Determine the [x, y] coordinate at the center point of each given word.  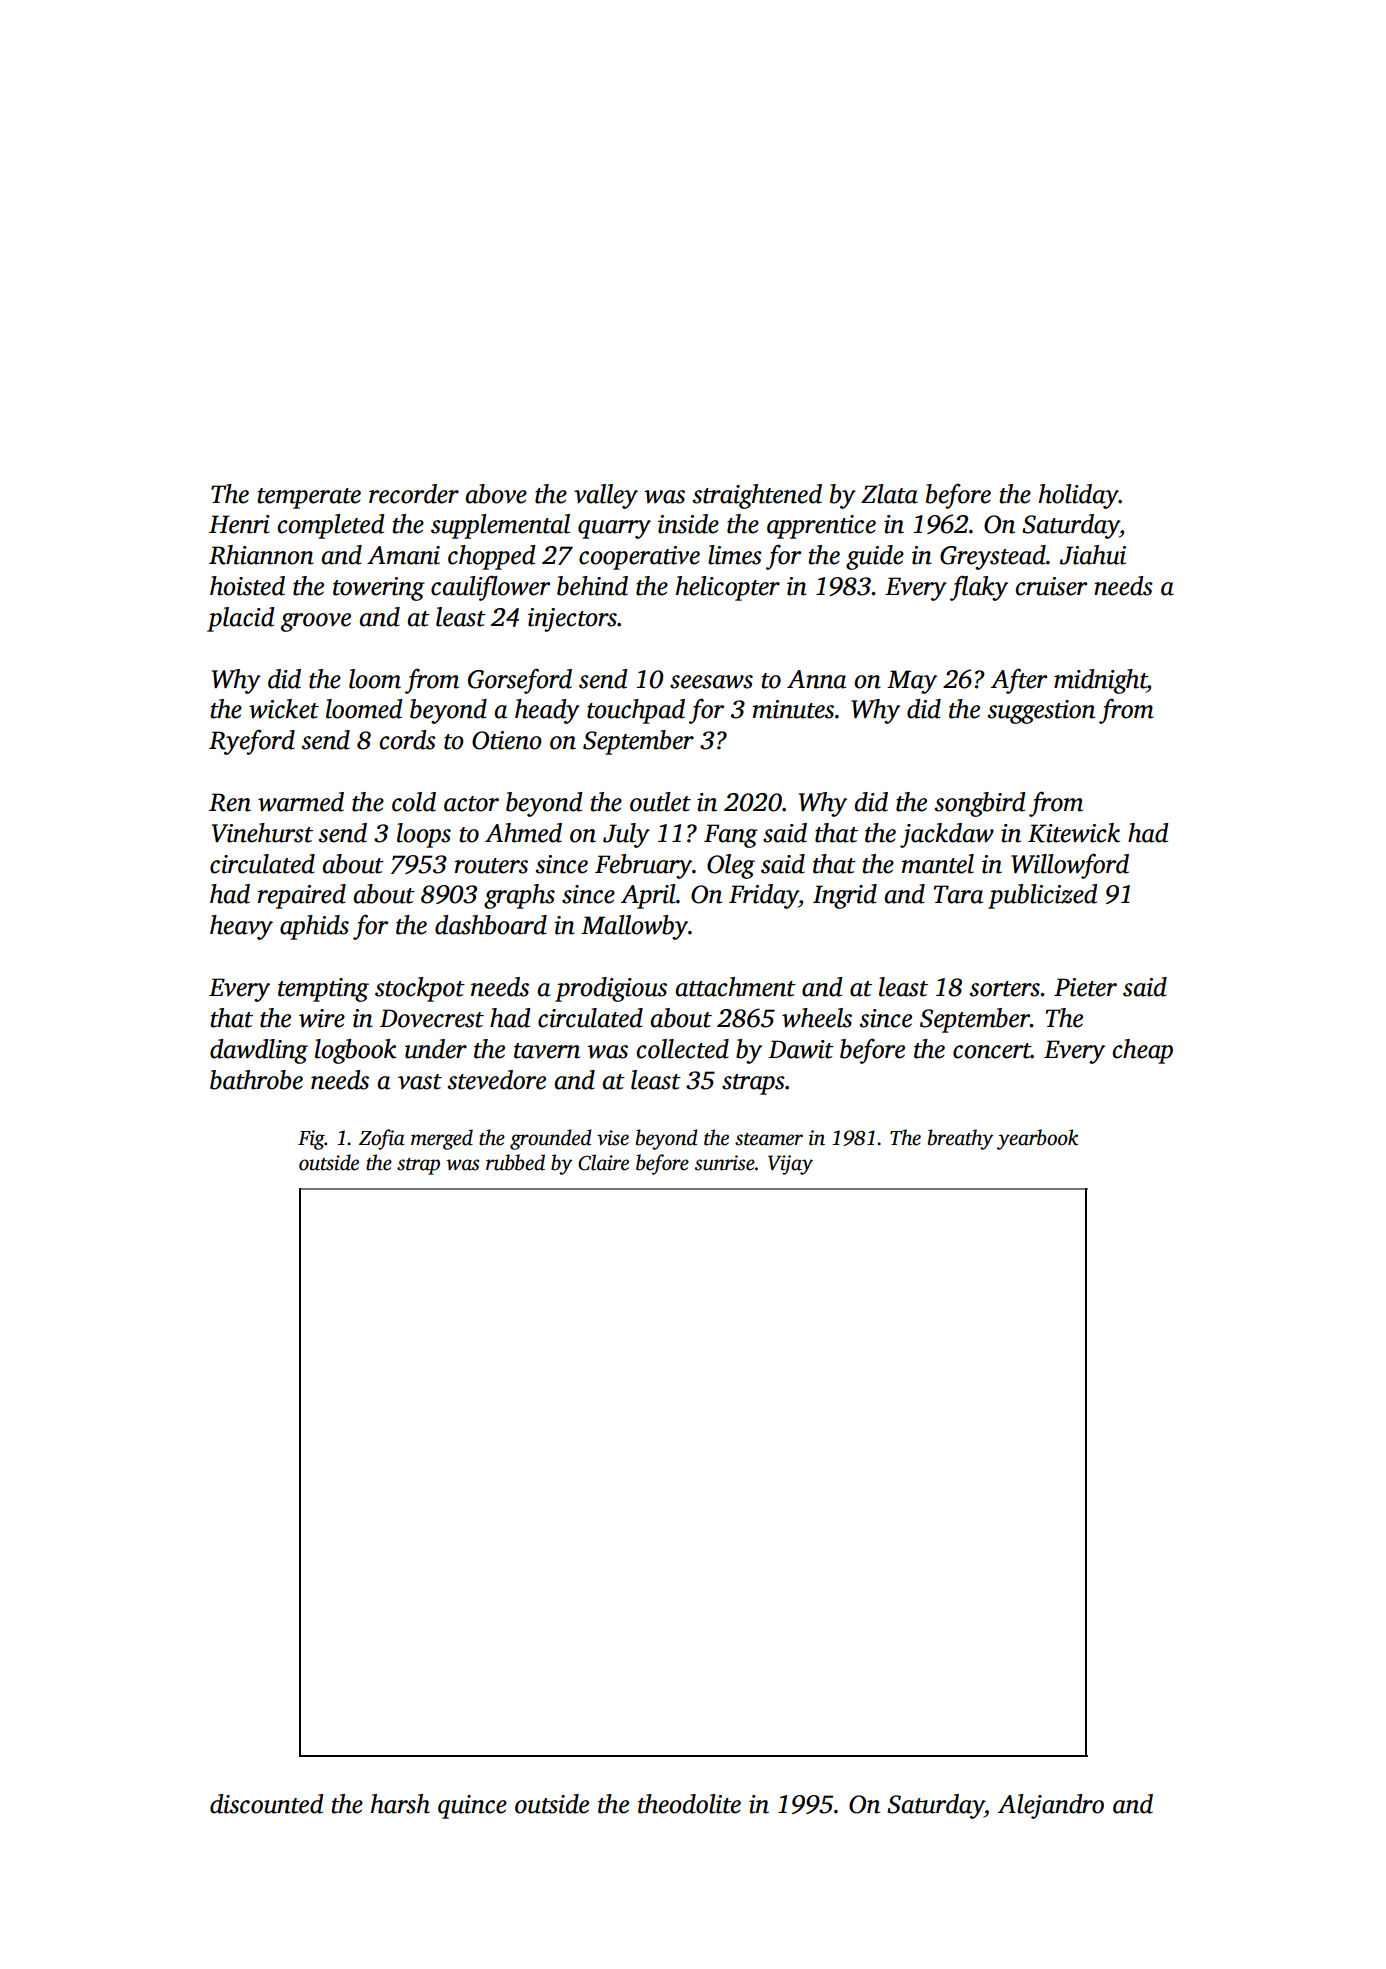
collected [683, 1049]
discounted [266, 1804]
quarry [614, 529]
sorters [1005, 989]
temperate [309, 498]
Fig [311, 1140]
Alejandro [1051, 1806]
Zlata [889, 494]
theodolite [689, 1804]
